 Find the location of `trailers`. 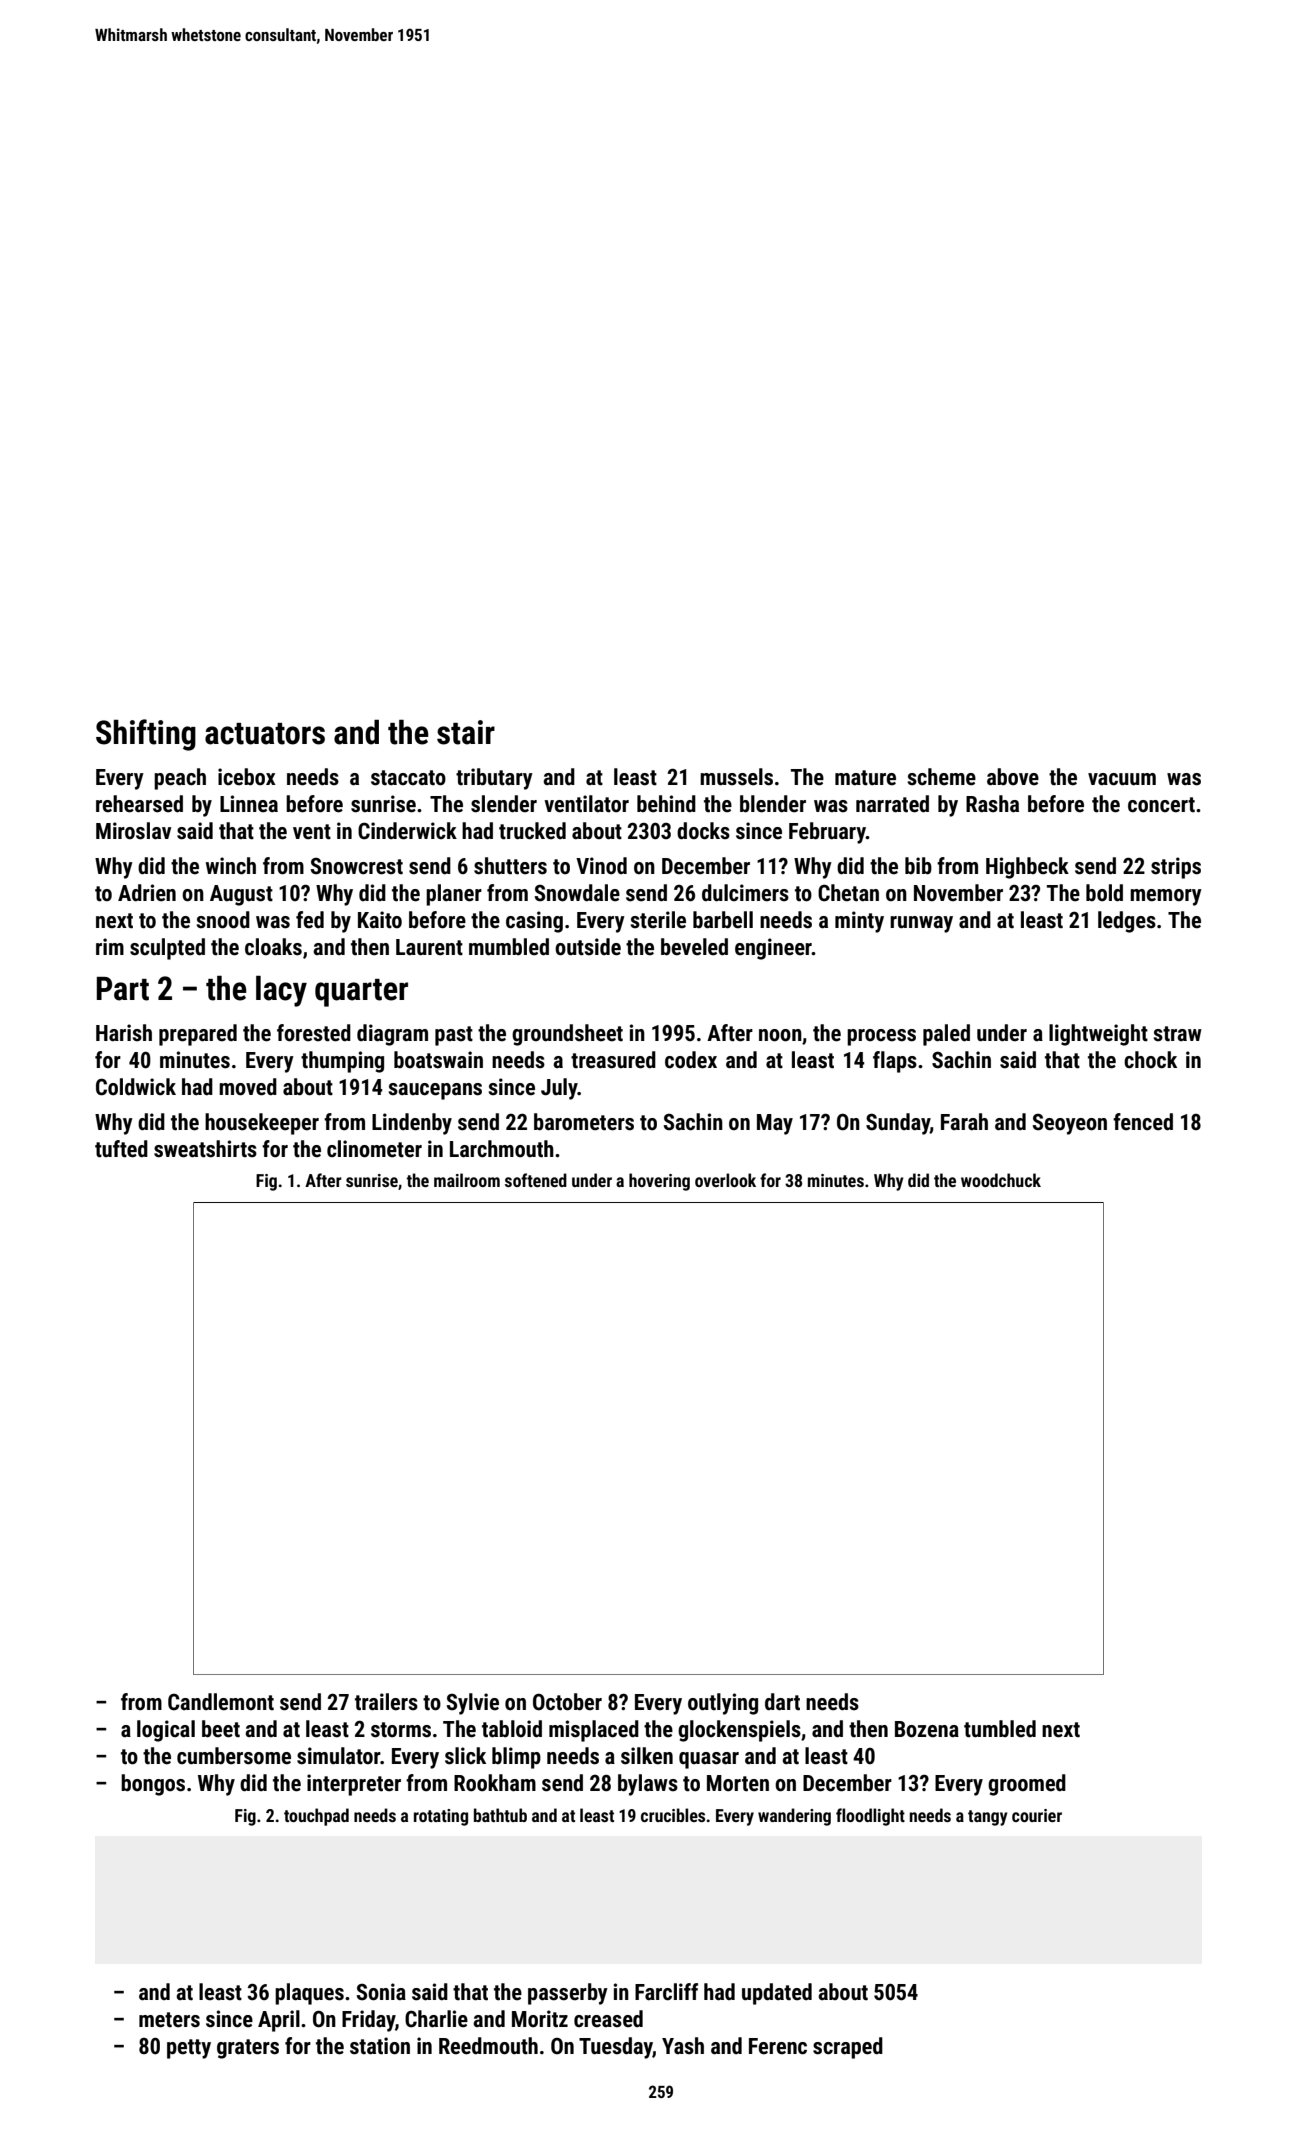

trailers is located at coordinates (386, 1702).
